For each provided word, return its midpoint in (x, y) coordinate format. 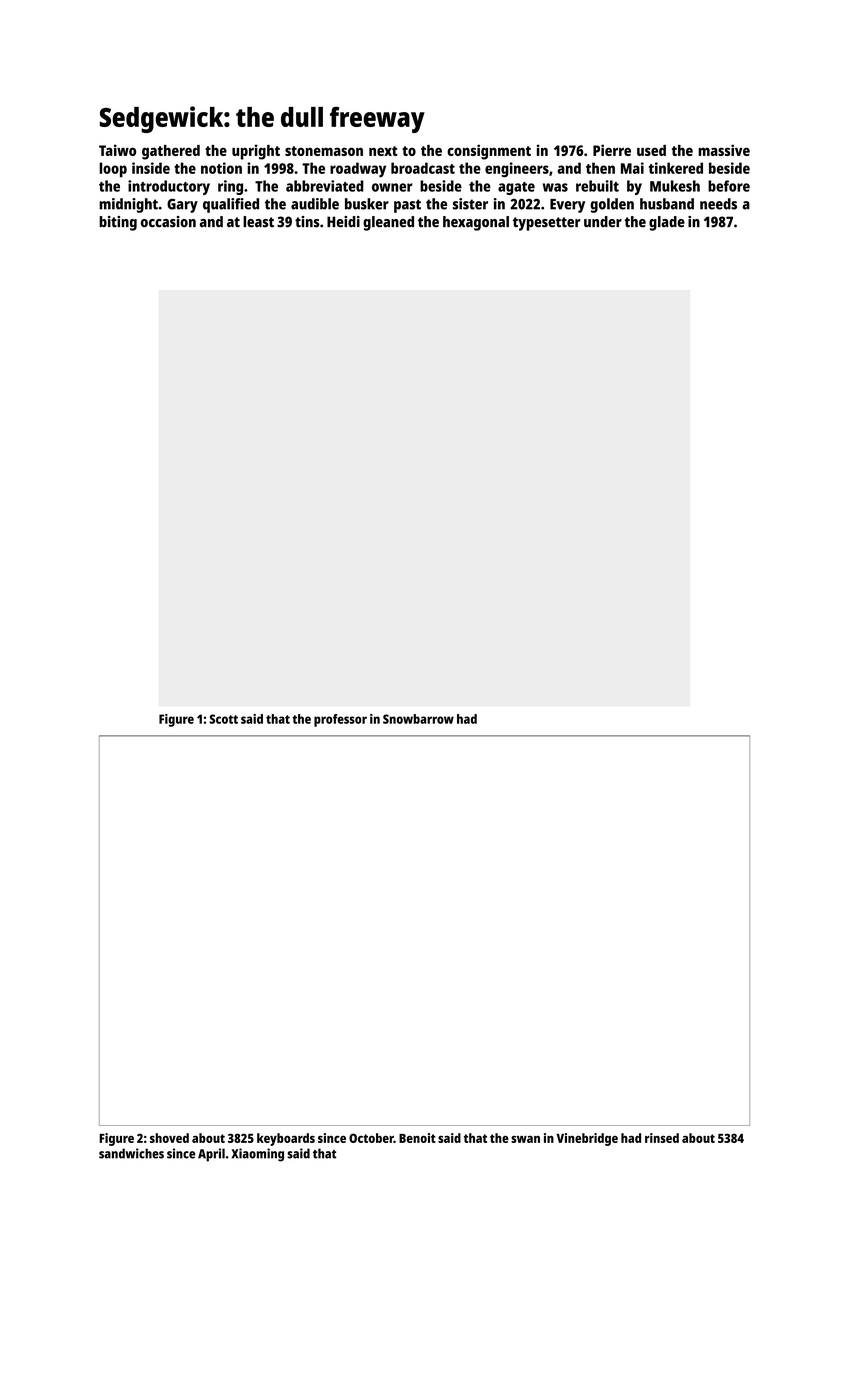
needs (718, 204)
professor (340, 720)
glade (667, 223)
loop (113, 170)
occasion (168, 222)
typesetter (546, 224)
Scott (223, 719)
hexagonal (476, 223)
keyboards (286, 1139)
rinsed (662, 1138)
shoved (169, 1138)
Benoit (417, 1138)
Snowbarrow (418, 719)
